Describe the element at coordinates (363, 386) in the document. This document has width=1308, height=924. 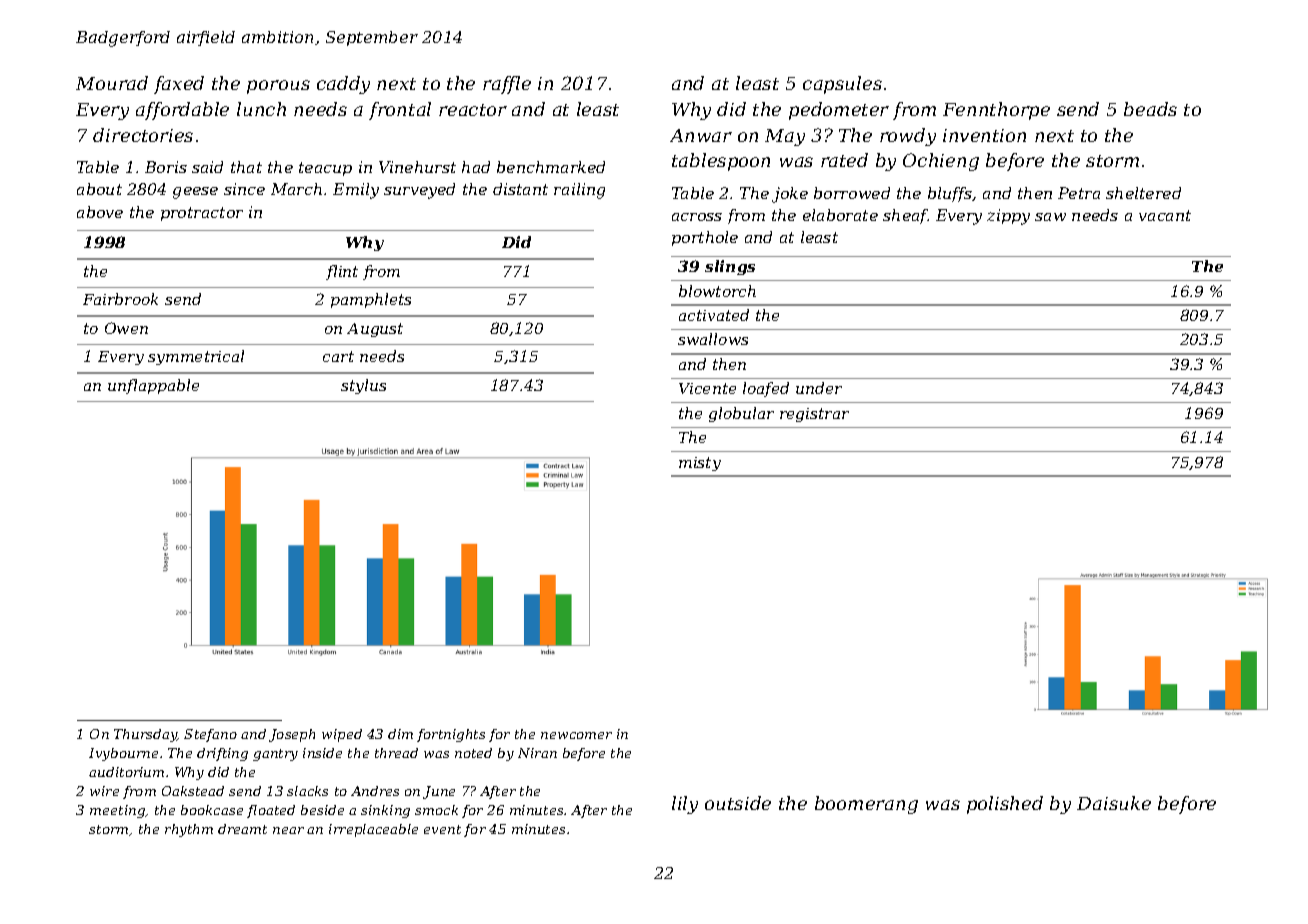
I see `stylus` at that location.
